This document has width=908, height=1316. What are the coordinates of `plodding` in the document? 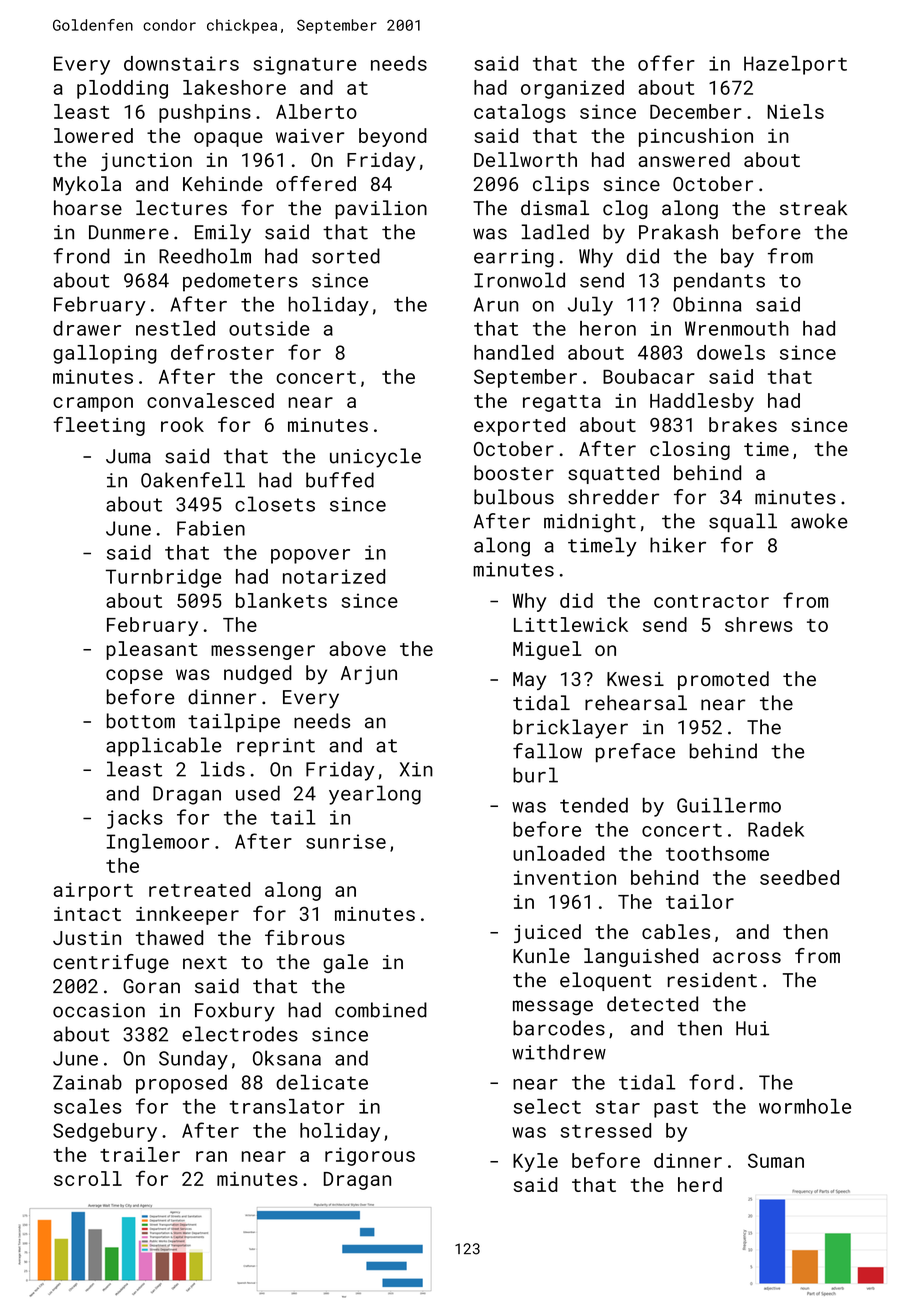 It's located at (122, 89).
